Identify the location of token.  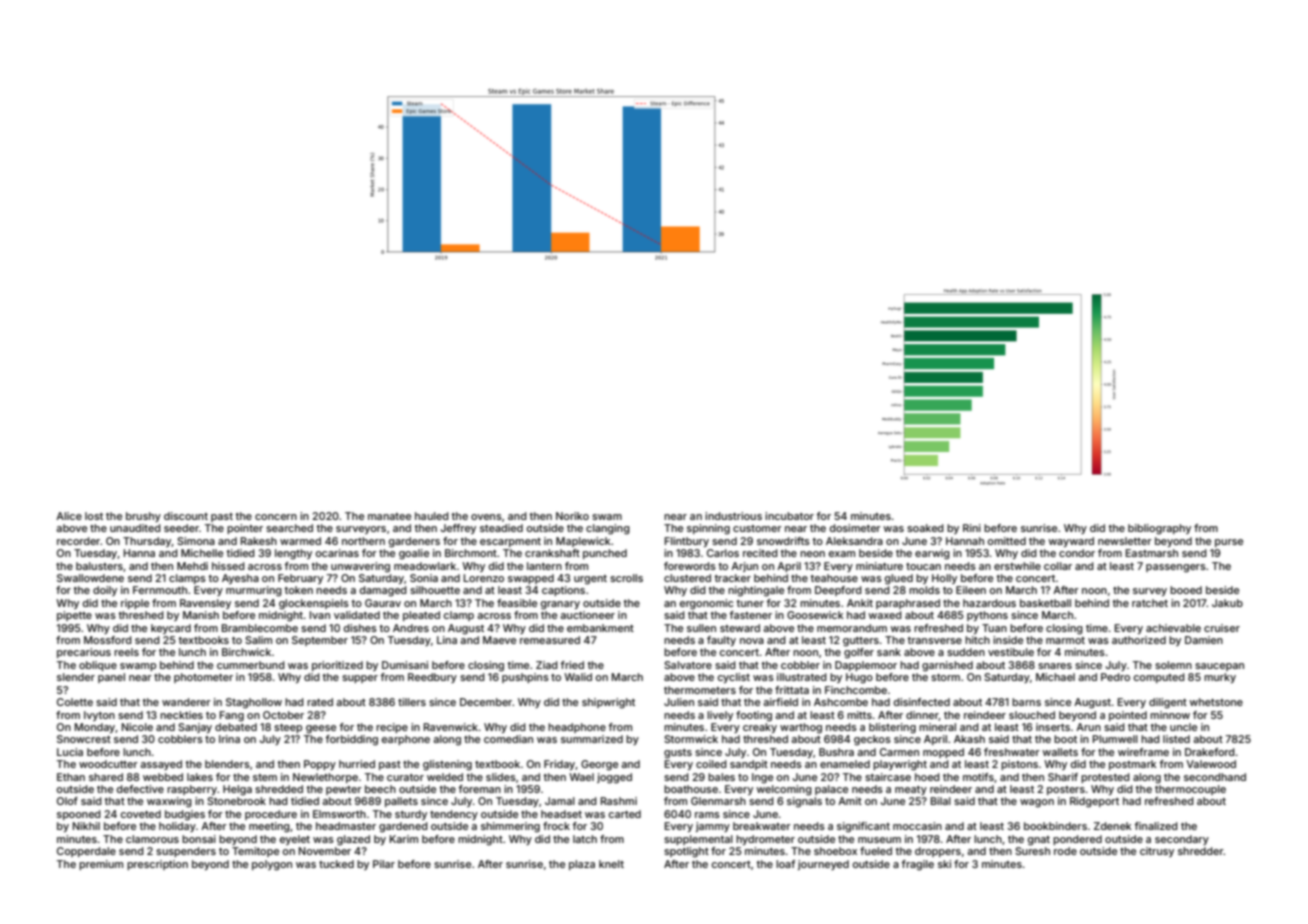
(298, 590).
